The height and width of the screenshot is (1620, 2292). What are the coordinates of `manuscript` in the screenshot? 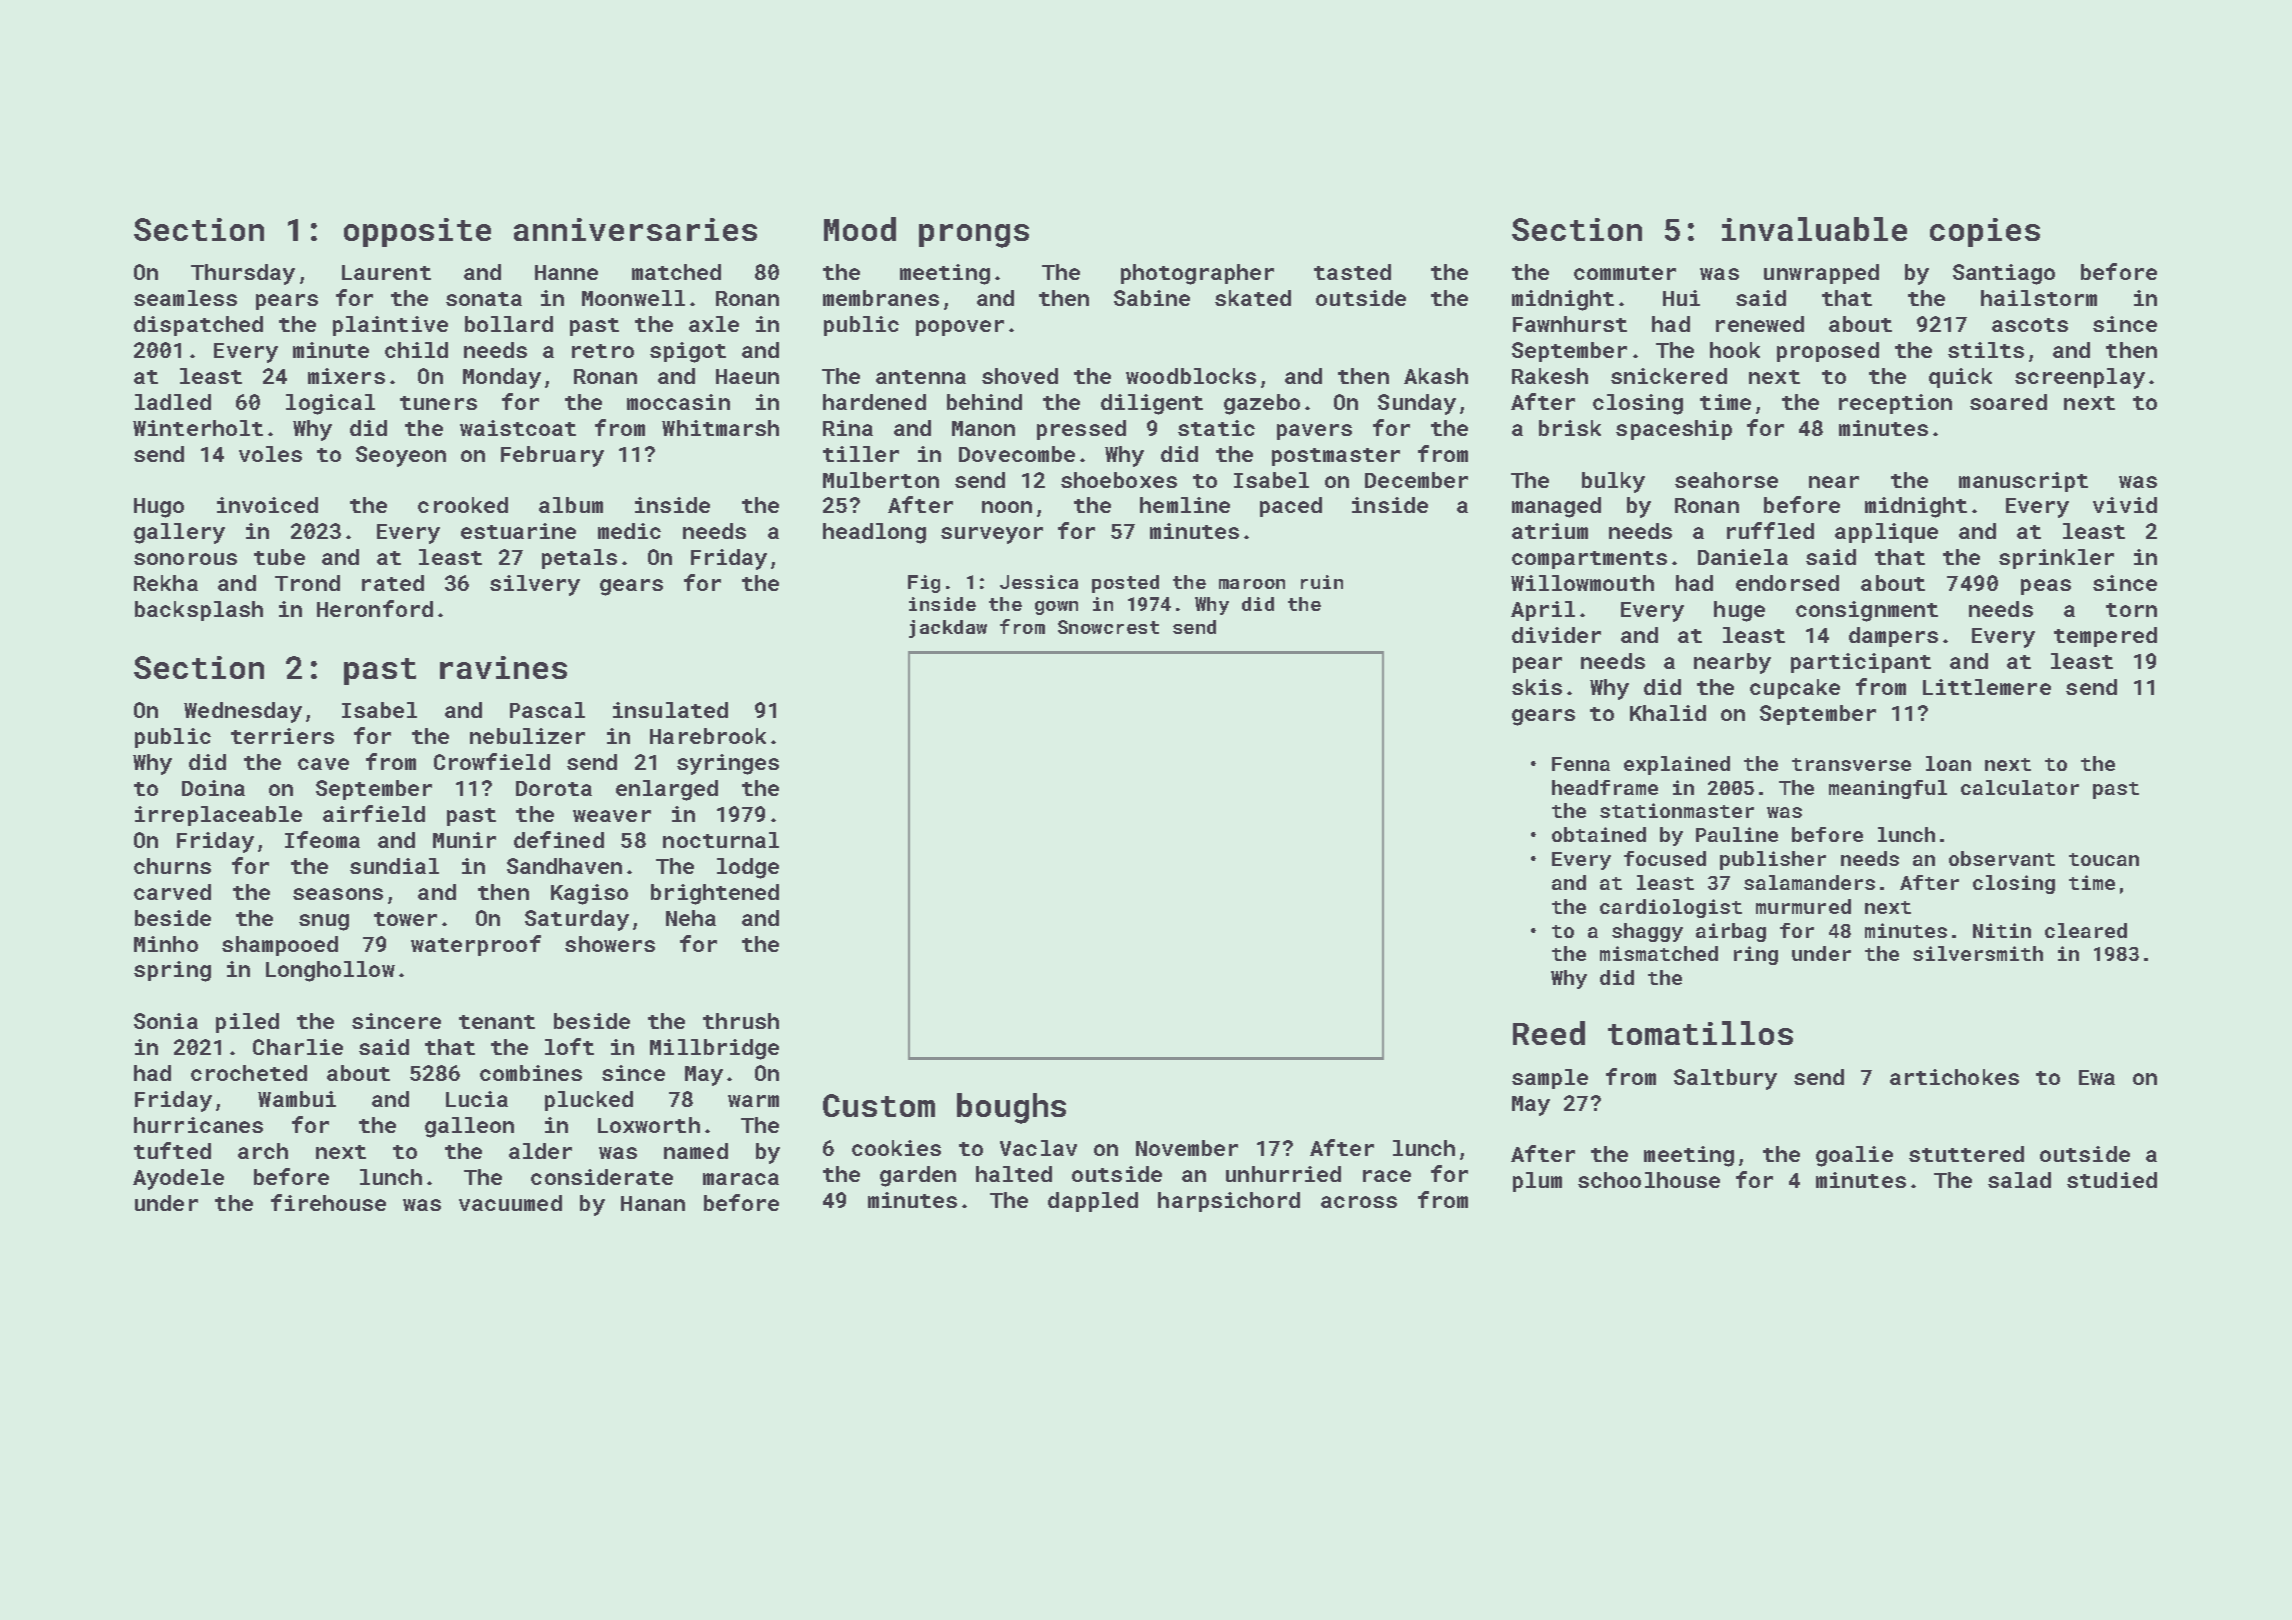 It's located at (2023, 482).
